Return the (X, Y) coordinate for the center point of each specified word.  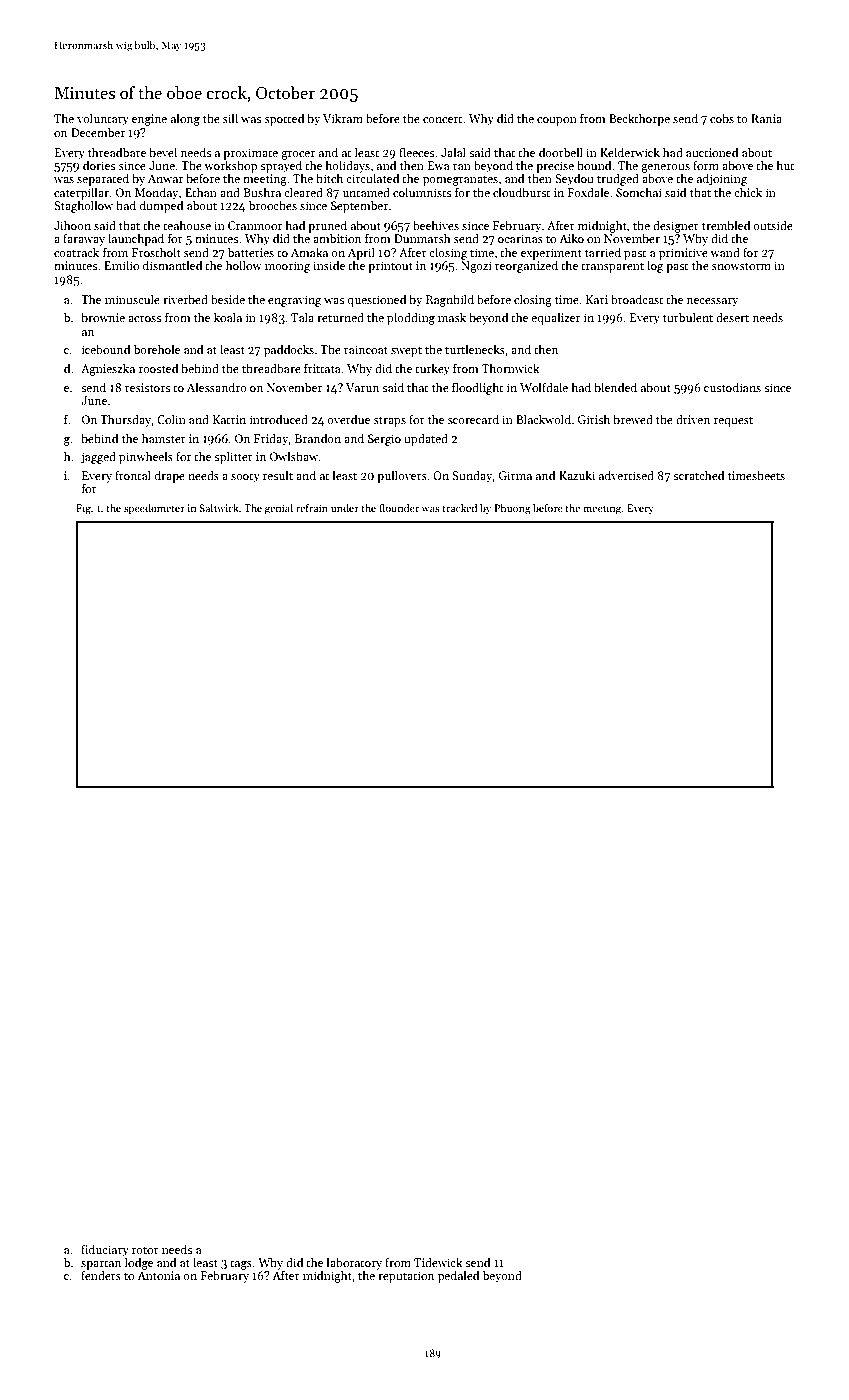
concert (442, 119)
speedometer (154, 509)
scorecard (473, 419)
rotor (145, 1250)
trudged (618, 179)
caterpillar (81, 193)
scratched (698, 475)
